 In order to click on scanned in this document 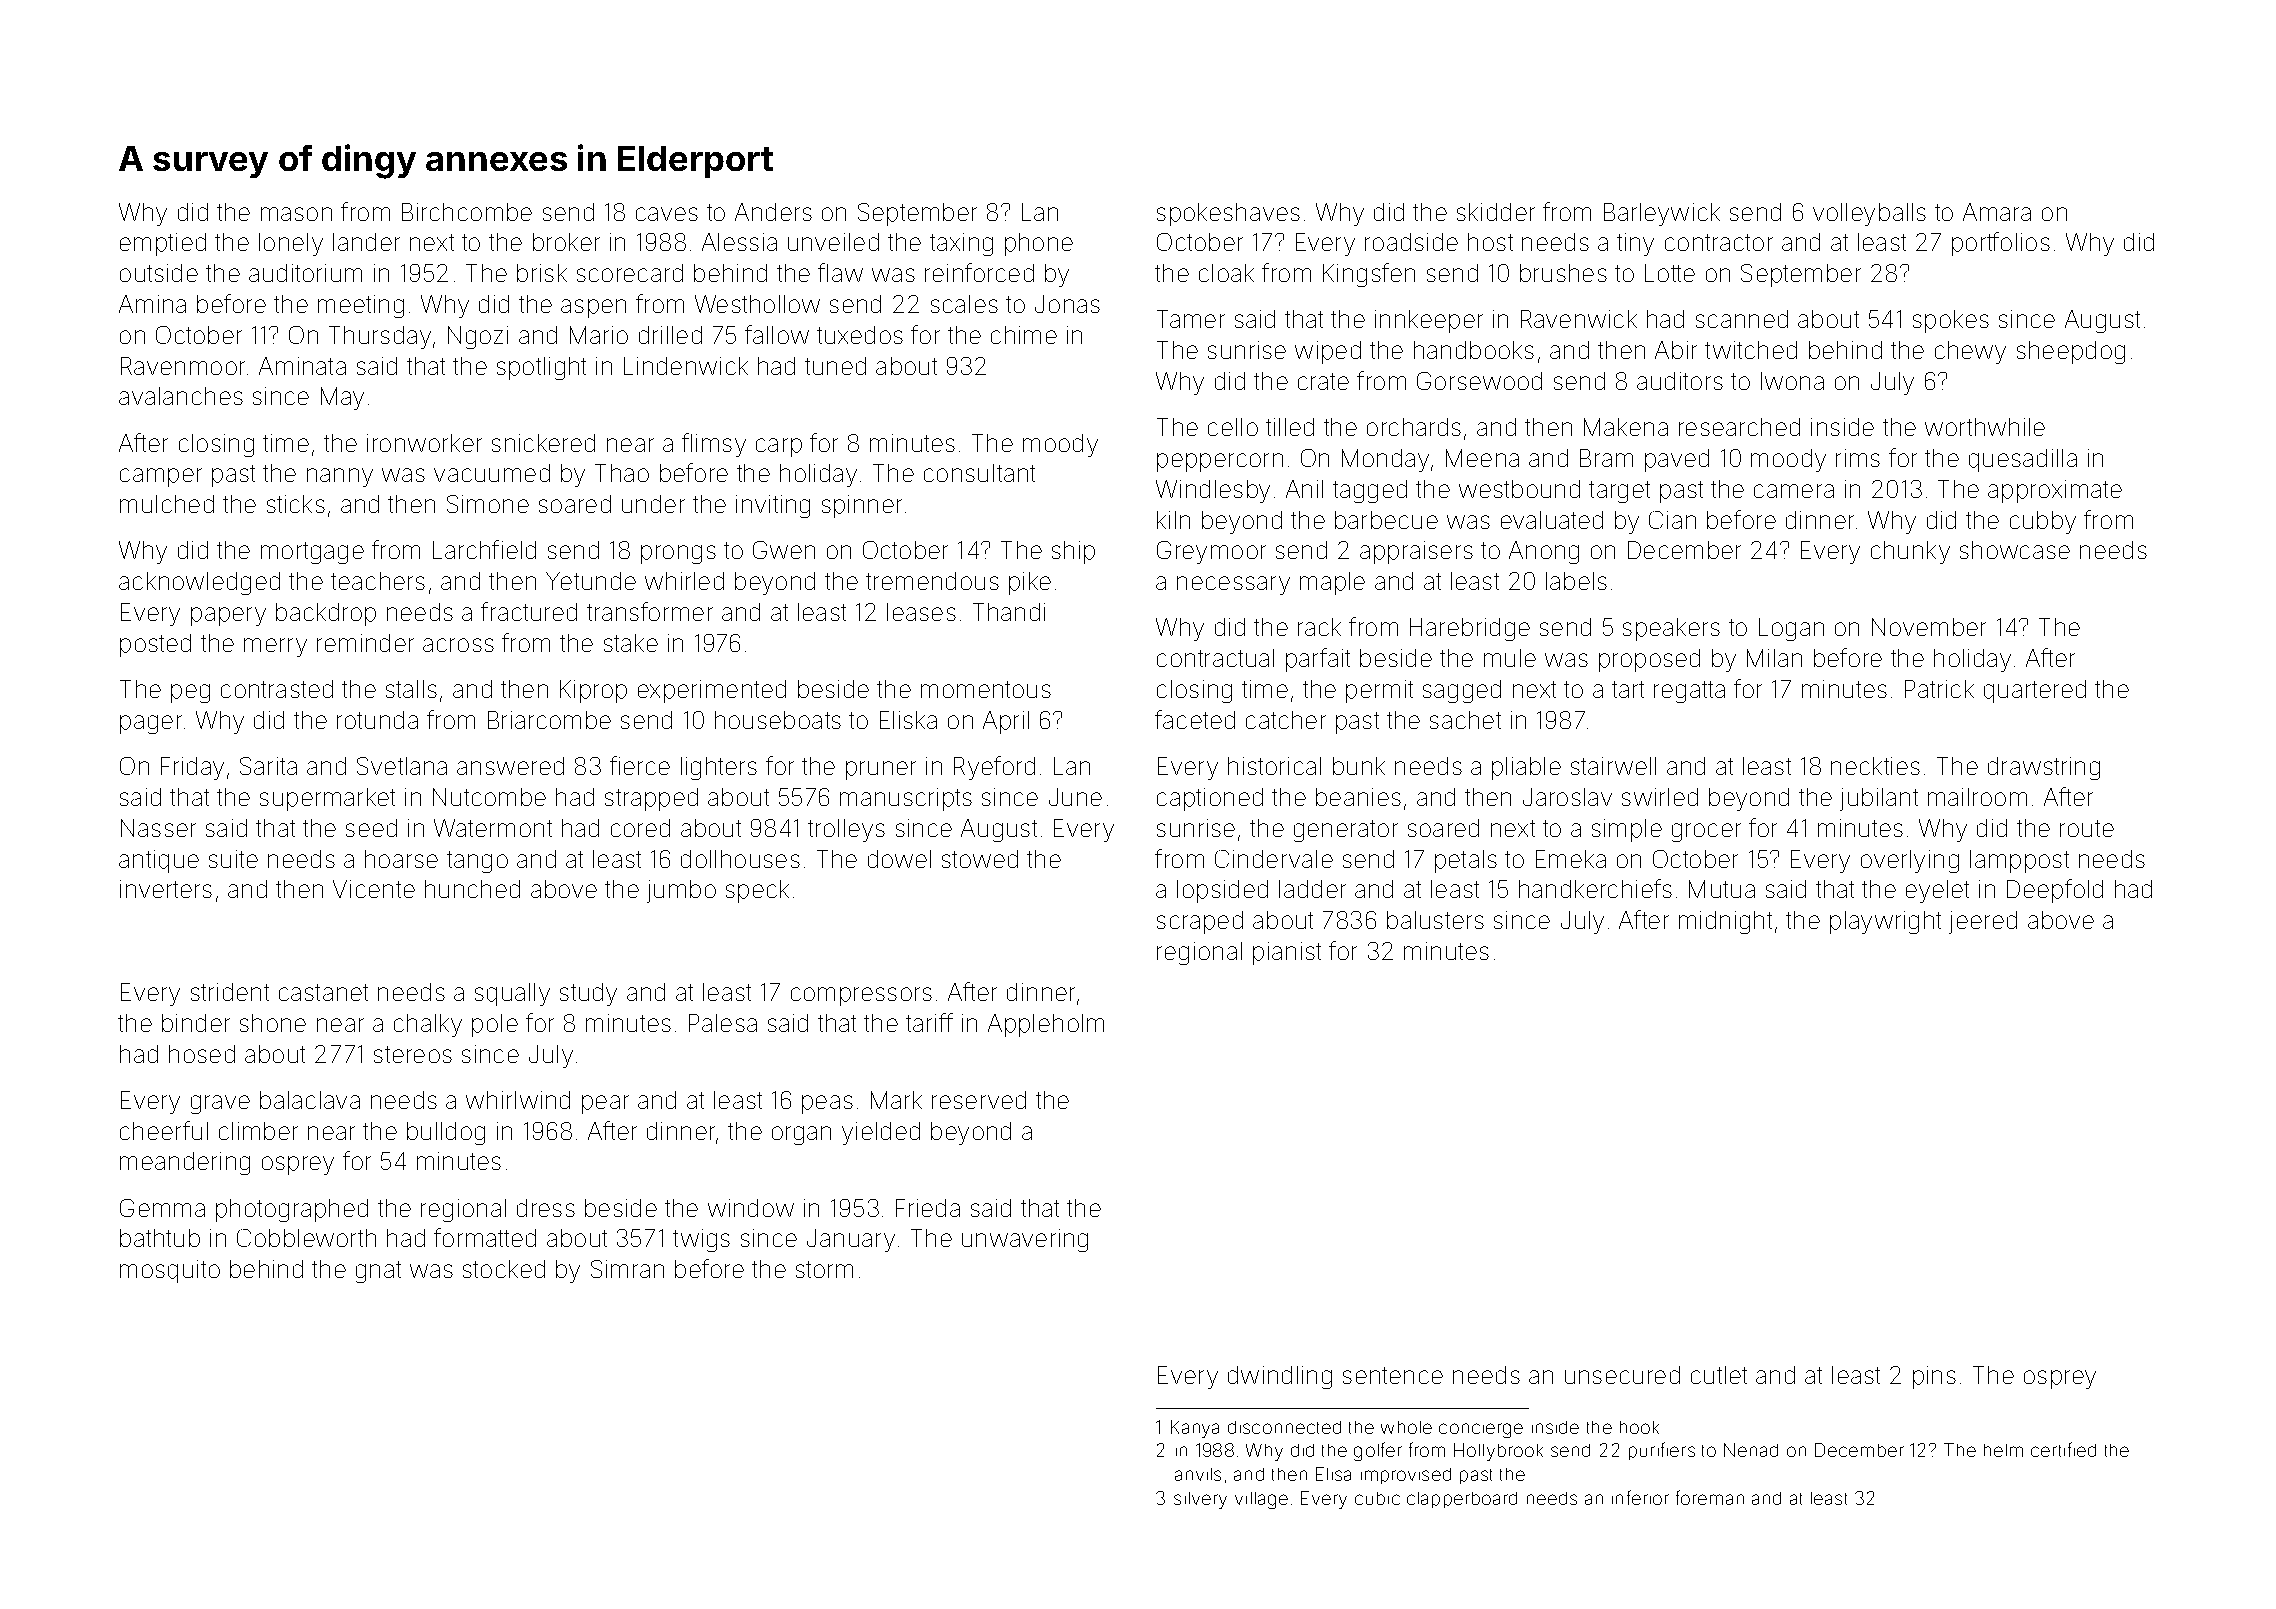, I will do `click(1742, 319)`.
